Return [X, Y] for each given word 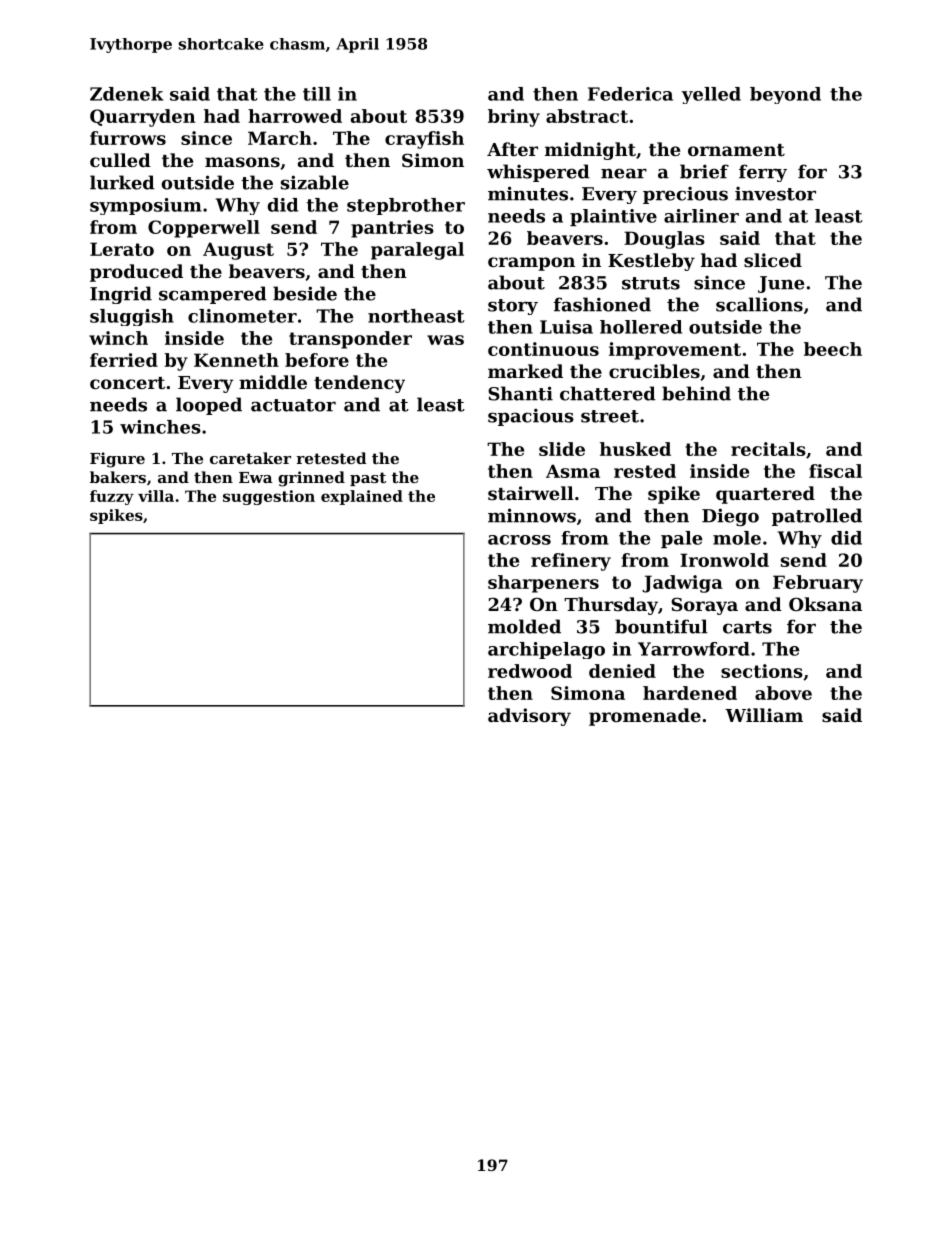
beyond [785, 95]
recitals [768, 449]
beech [833, 349]
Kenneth [236, 360]
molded [524, 626]
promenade [645, 717]
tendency [359, 384]
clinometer [242, 316]
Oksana [825, 604]
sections [762, 671]
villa [156, 496]
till [317, 94]
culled [120, 160]
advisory [529, 717]
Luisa [566, 327]
